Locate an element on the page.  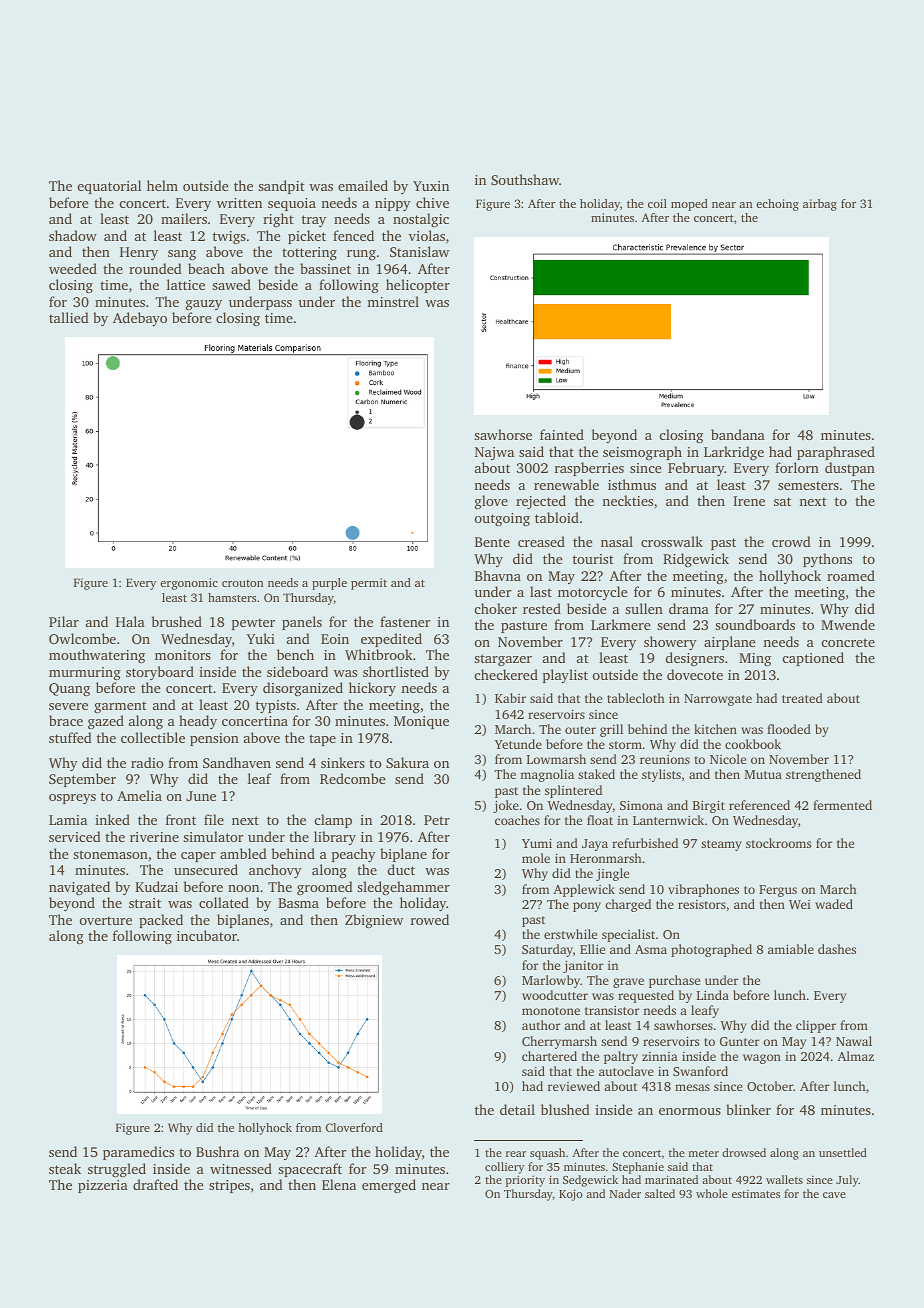
stripes is located at coordinates (229, 1186).
